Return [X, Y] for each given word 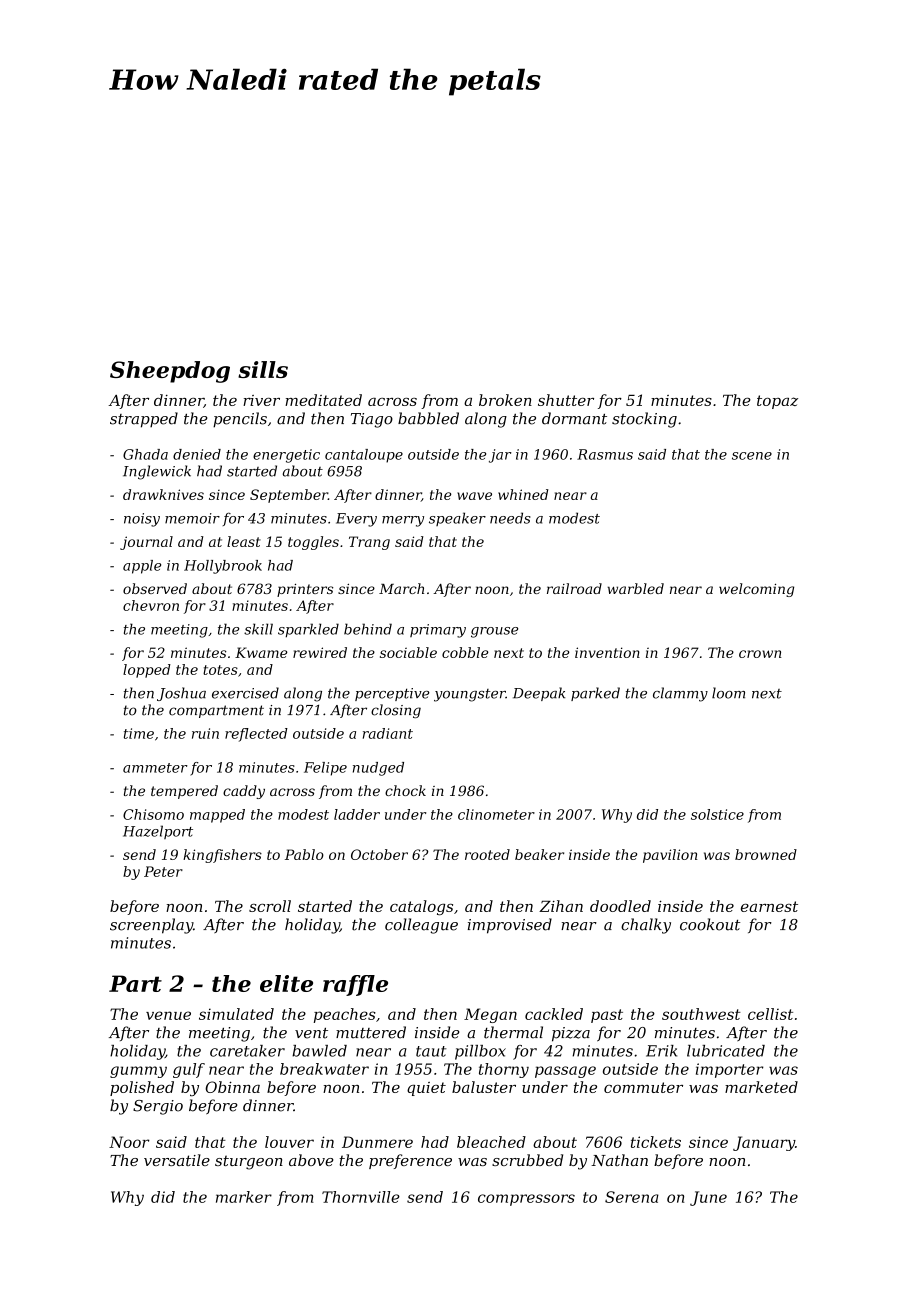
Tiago [372, 420]
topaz [777, 402]
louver [289, 1142]
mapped [217, 816]
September [289, 496]
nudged [378, 769]
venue [168, 1015]
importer [729, 1070]
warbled [635, 588]
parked [595, 694]
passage [565, 1072]
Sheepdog [170, 372]
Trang [369, 543]
